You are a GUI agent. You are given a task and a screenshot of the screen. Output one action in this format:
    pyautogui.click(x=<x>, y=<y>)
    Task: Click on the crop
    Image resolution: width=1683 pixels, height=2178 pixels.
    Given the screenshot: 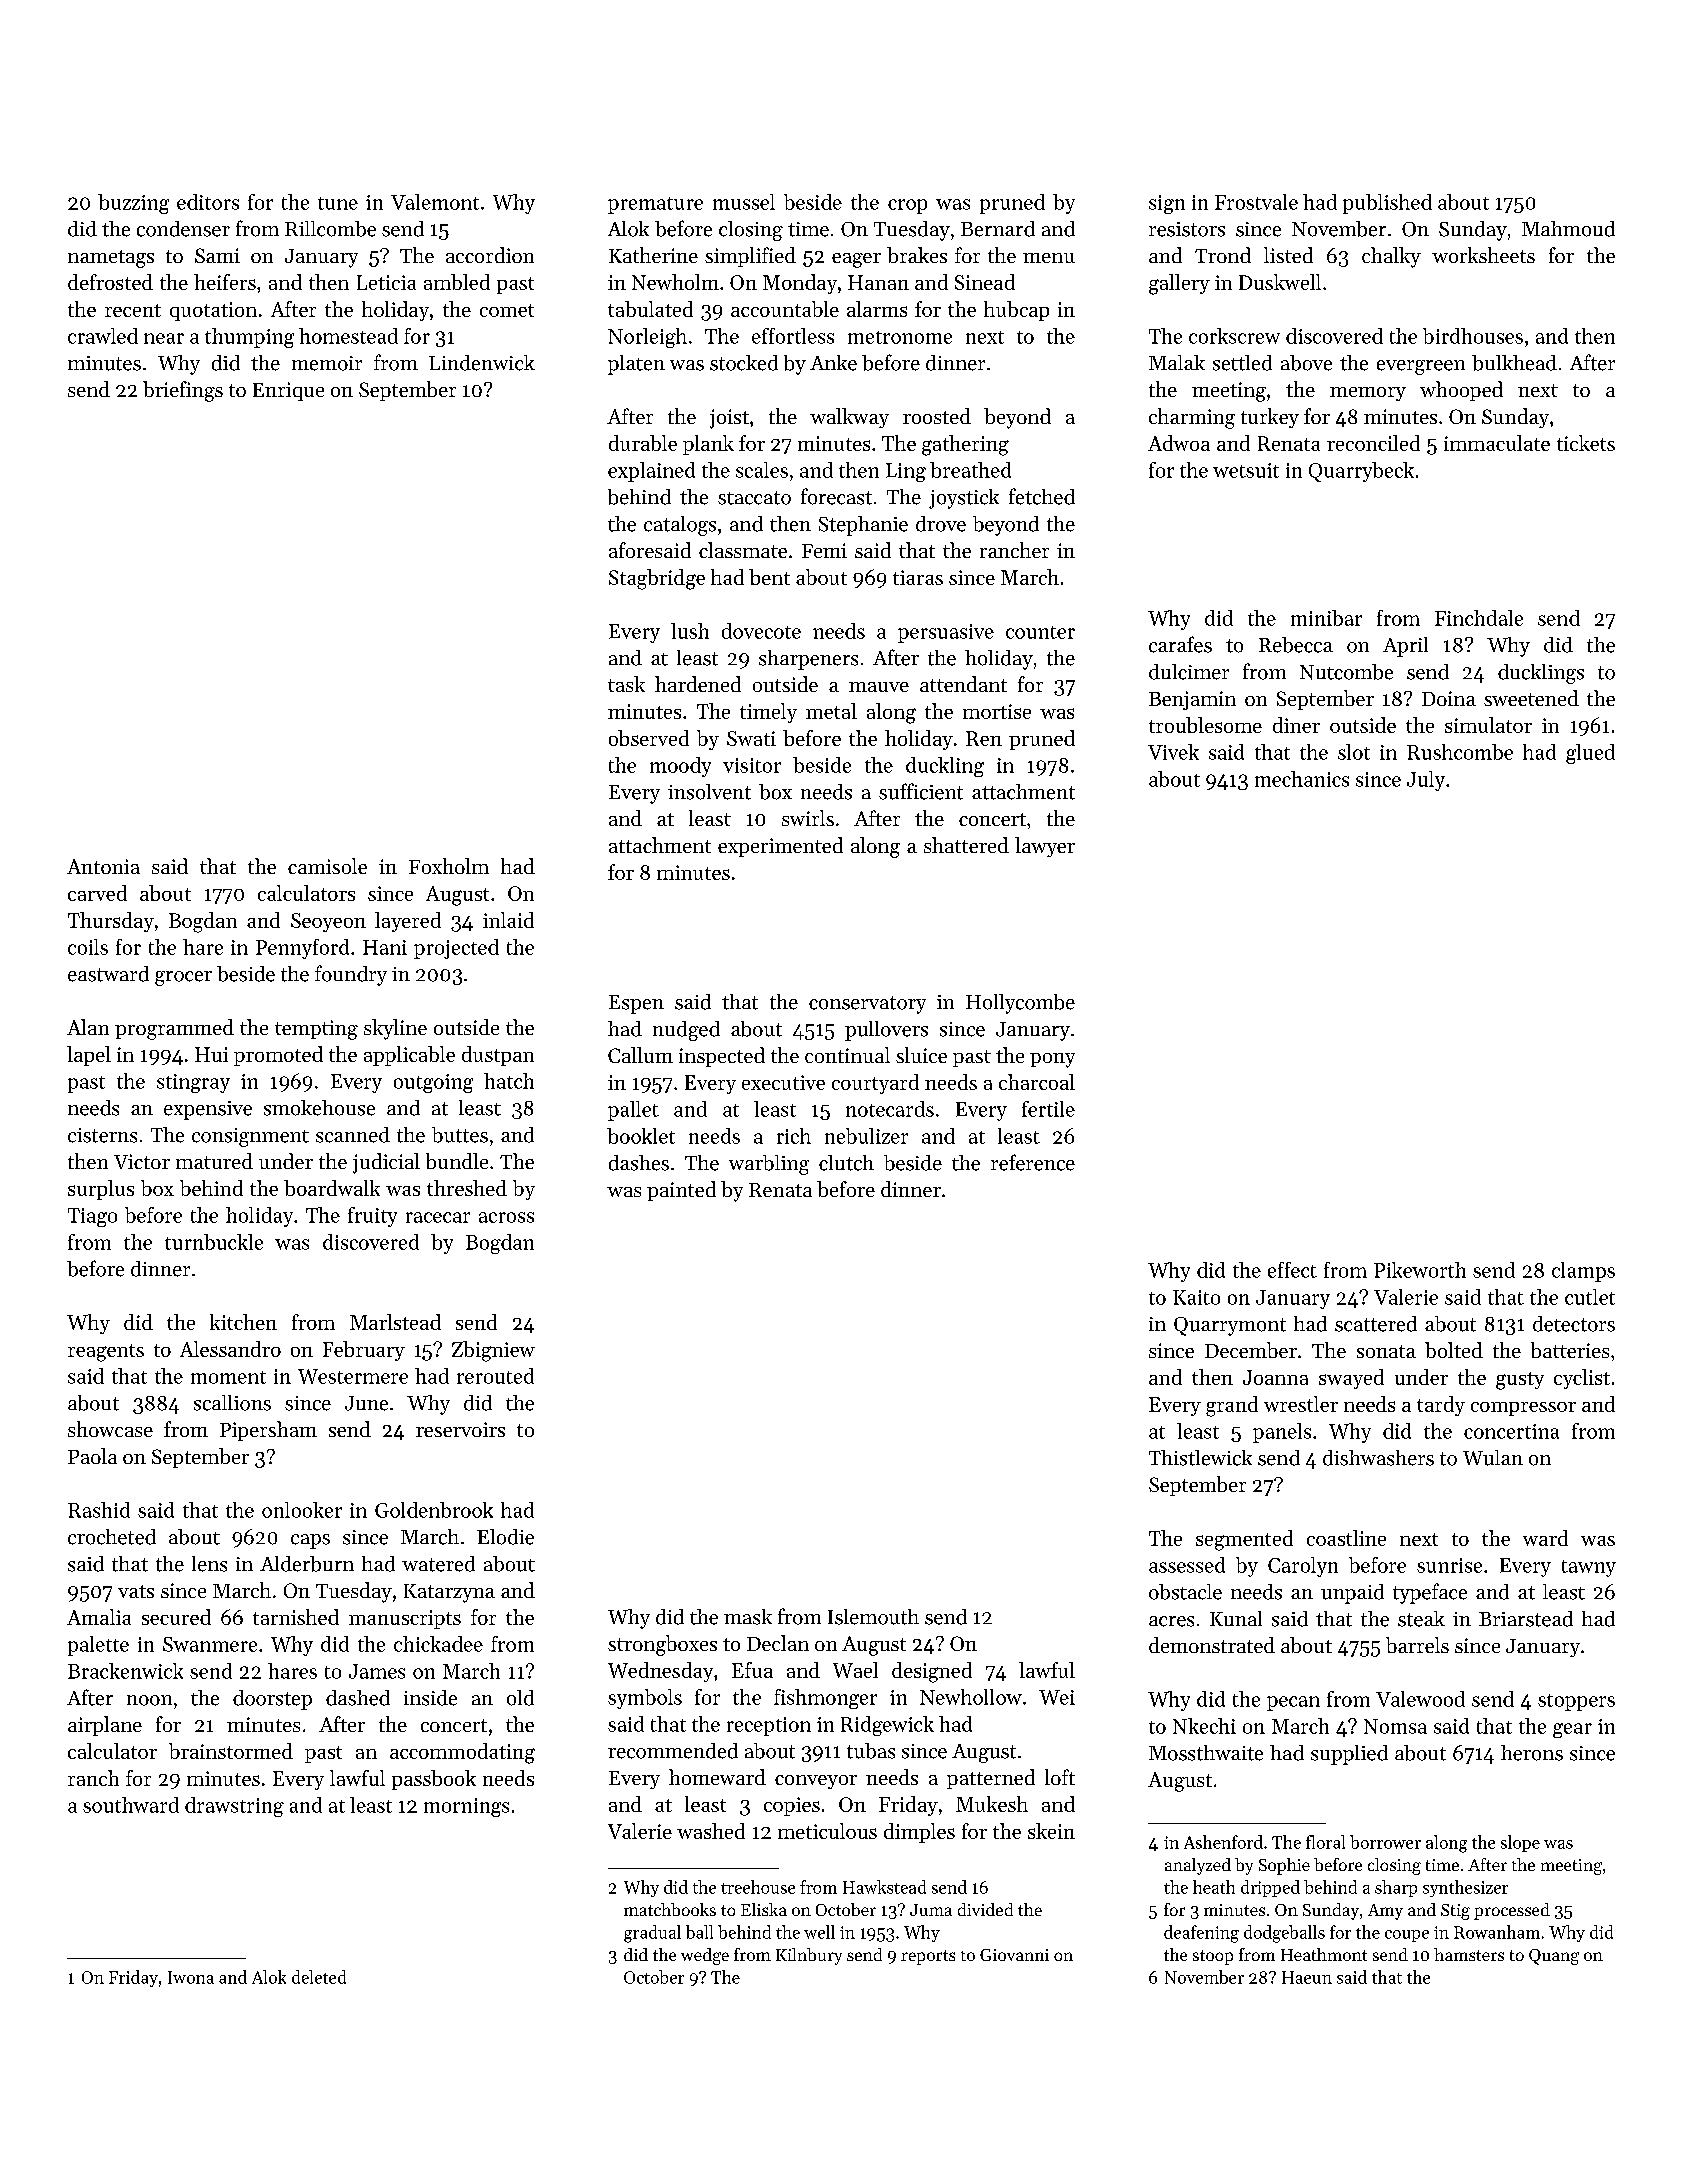 What is the action you would take?
    pyautogui.click(x=907, y=206)
